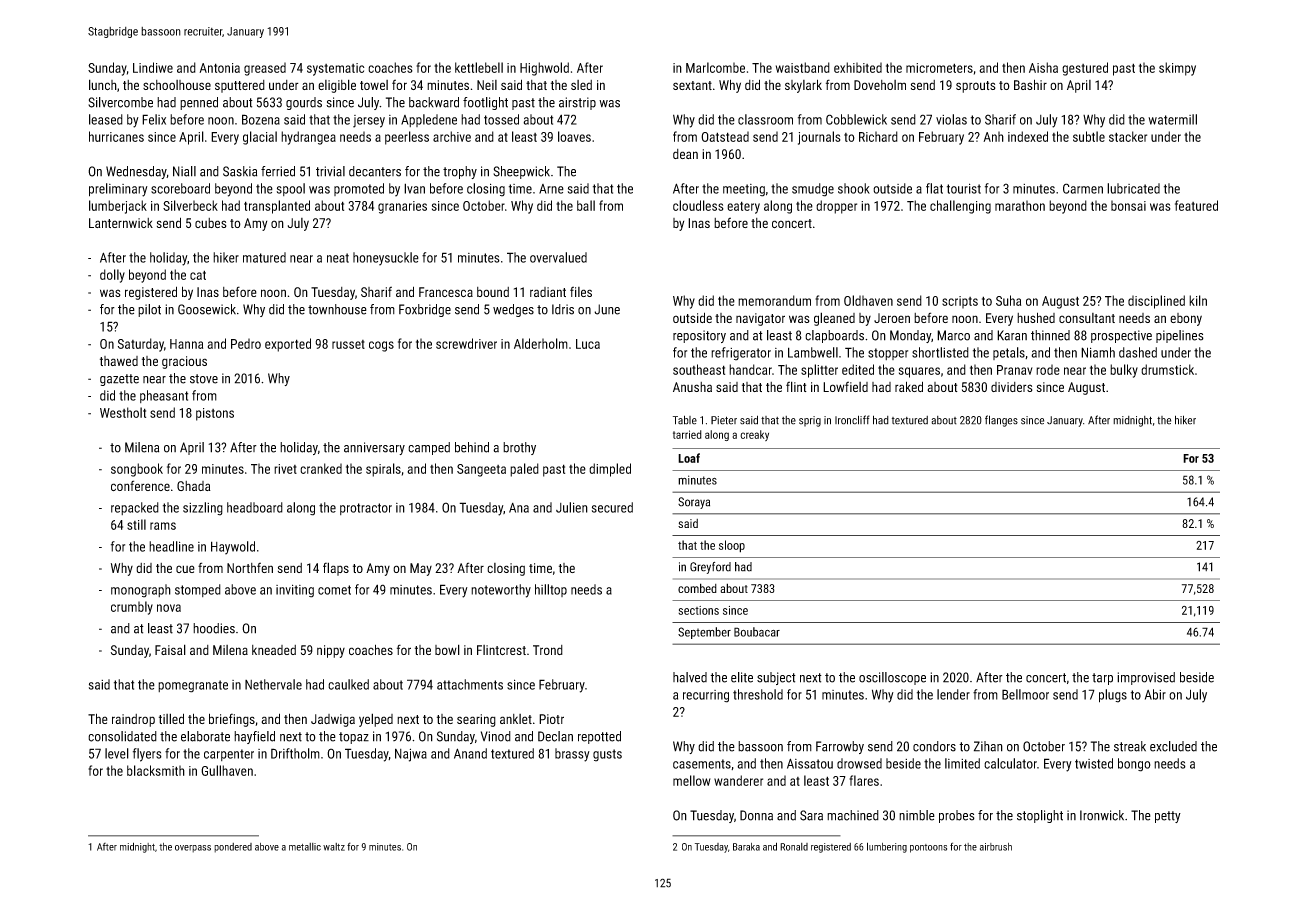 The width and height of the screenshot is (1308, 924). I want to click on Julien, so click(572, 507).
